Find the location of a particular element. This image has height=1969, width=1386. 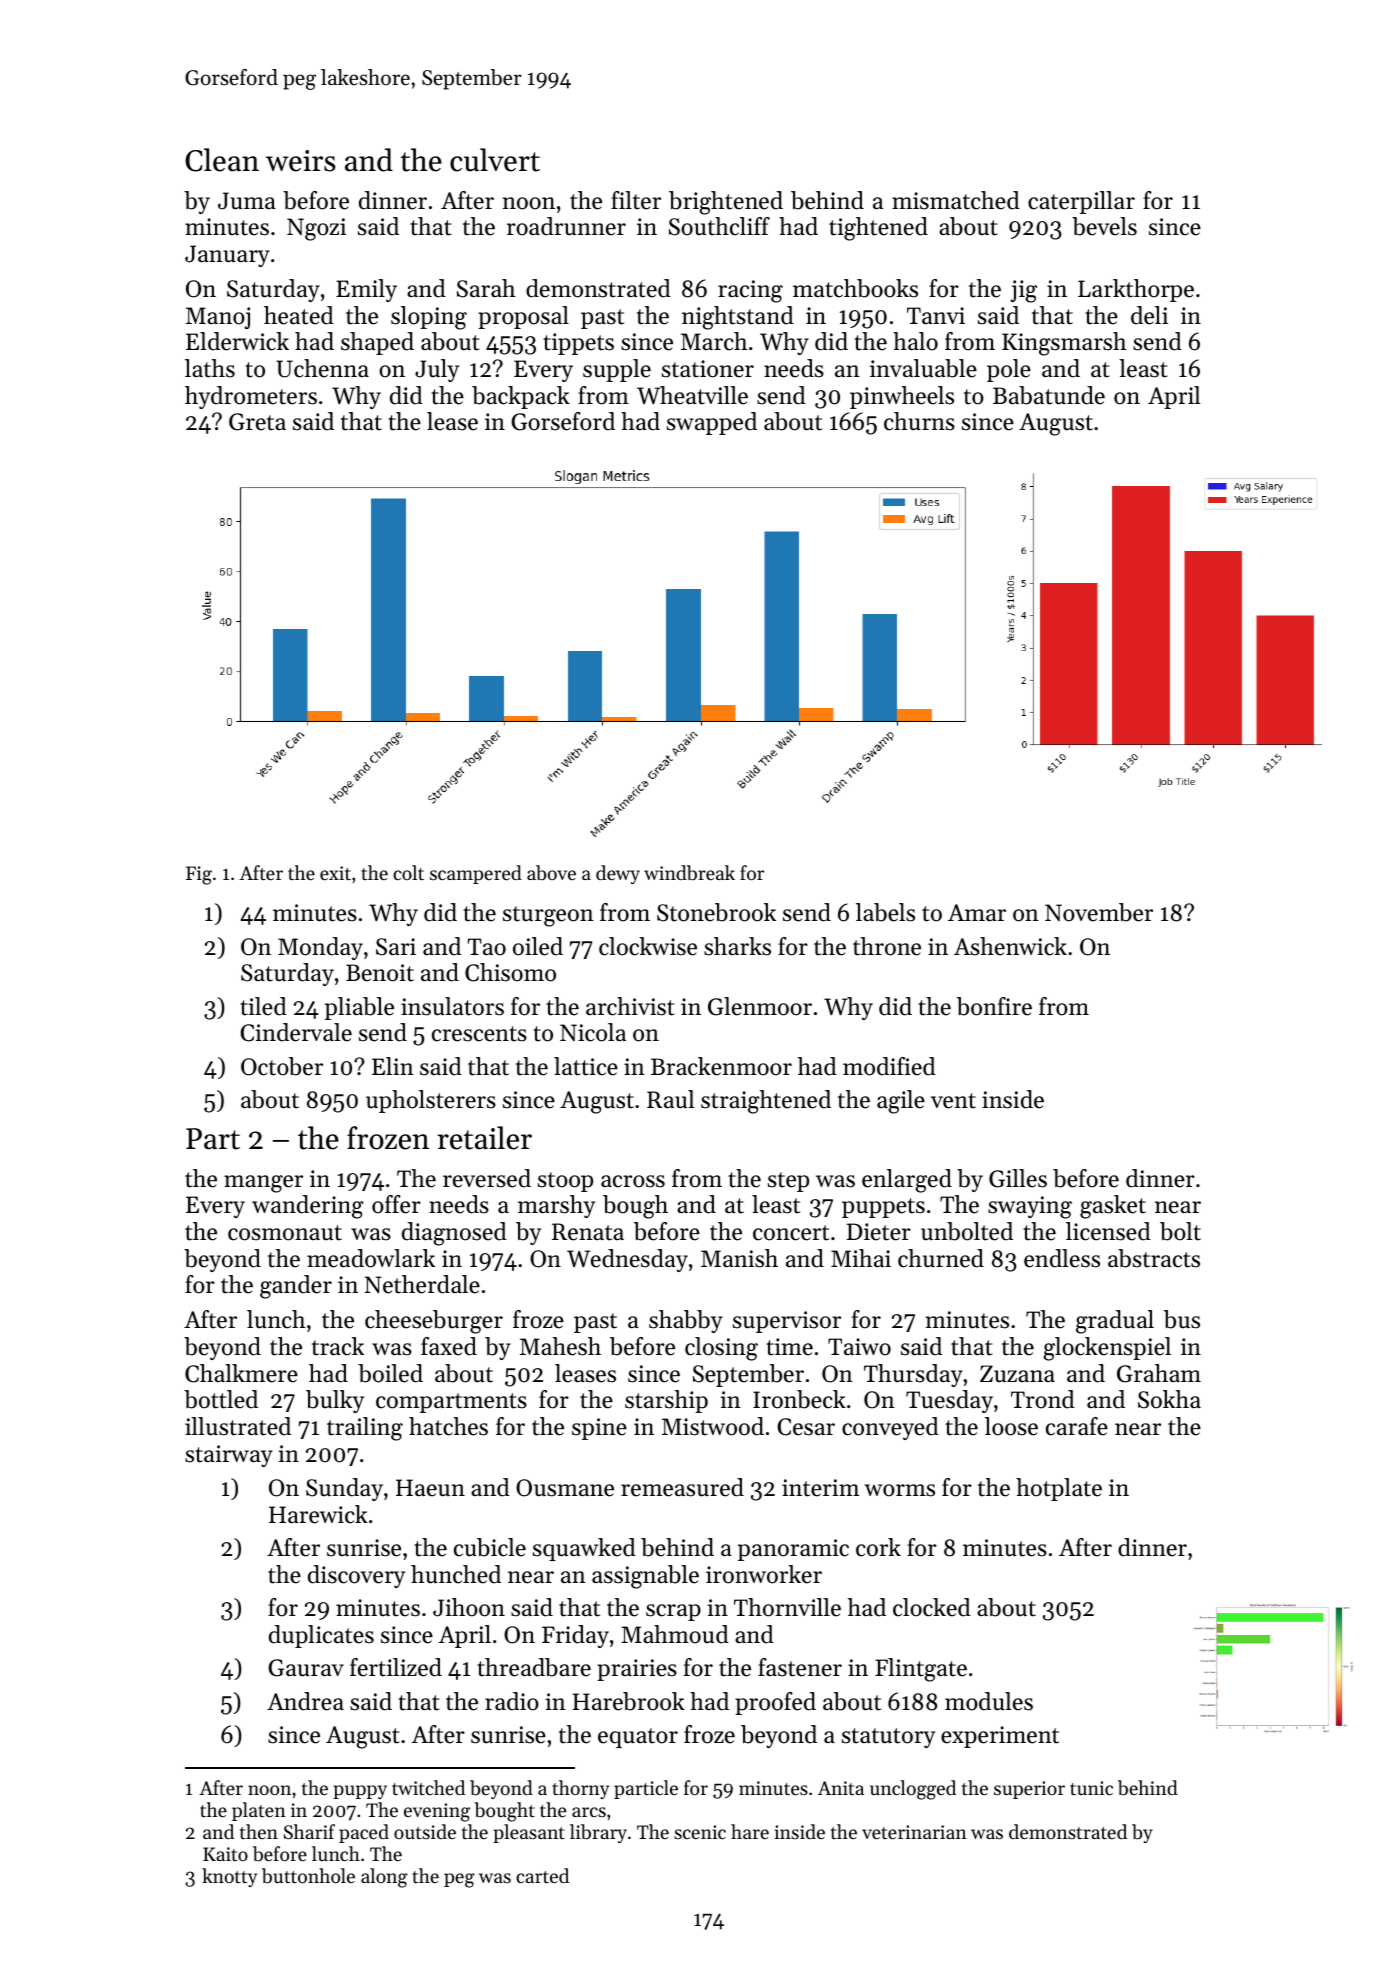

matchbooks is located at coordinates (855, 288).
